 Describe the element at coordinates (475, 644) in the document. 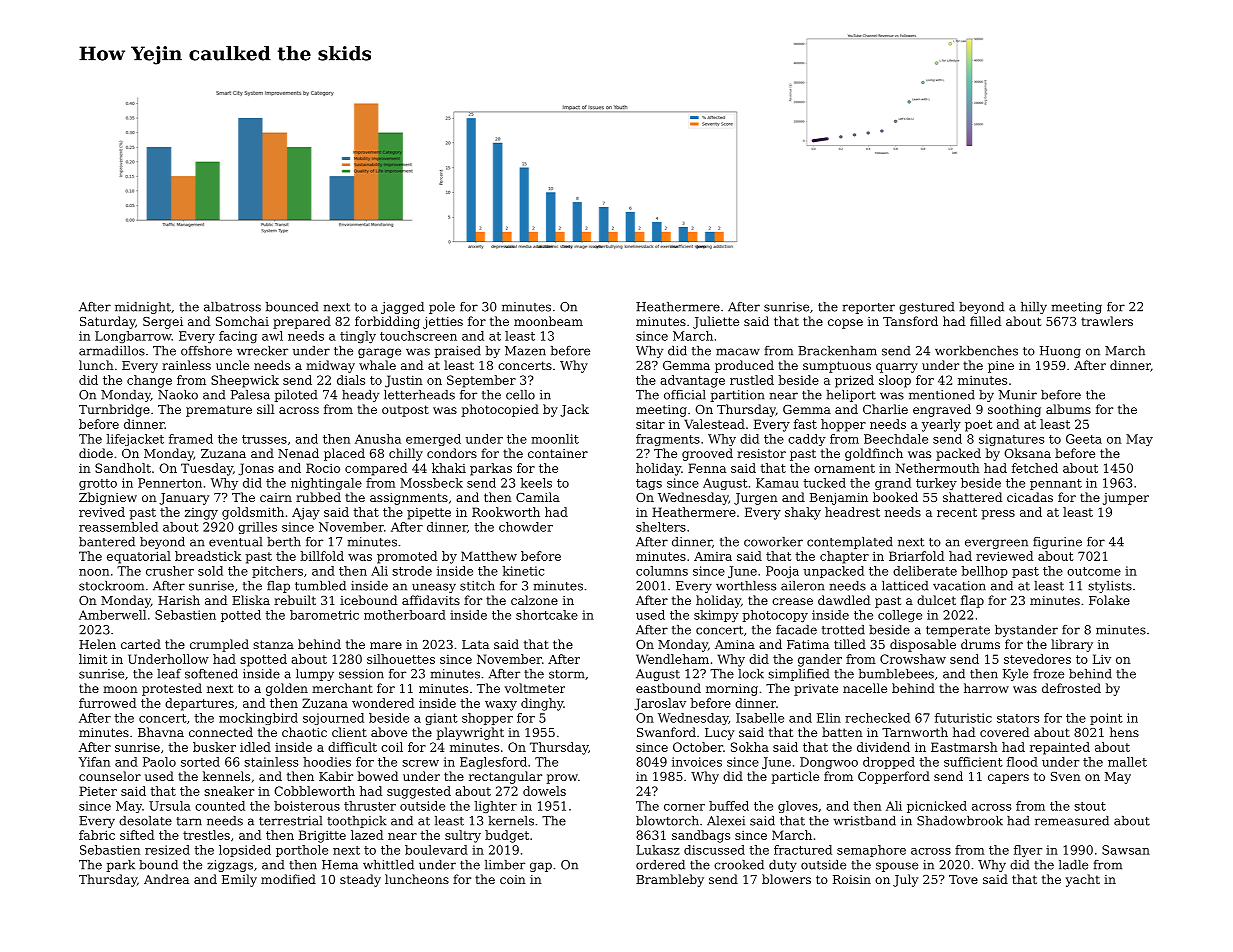

I see `Lata` at that location.
